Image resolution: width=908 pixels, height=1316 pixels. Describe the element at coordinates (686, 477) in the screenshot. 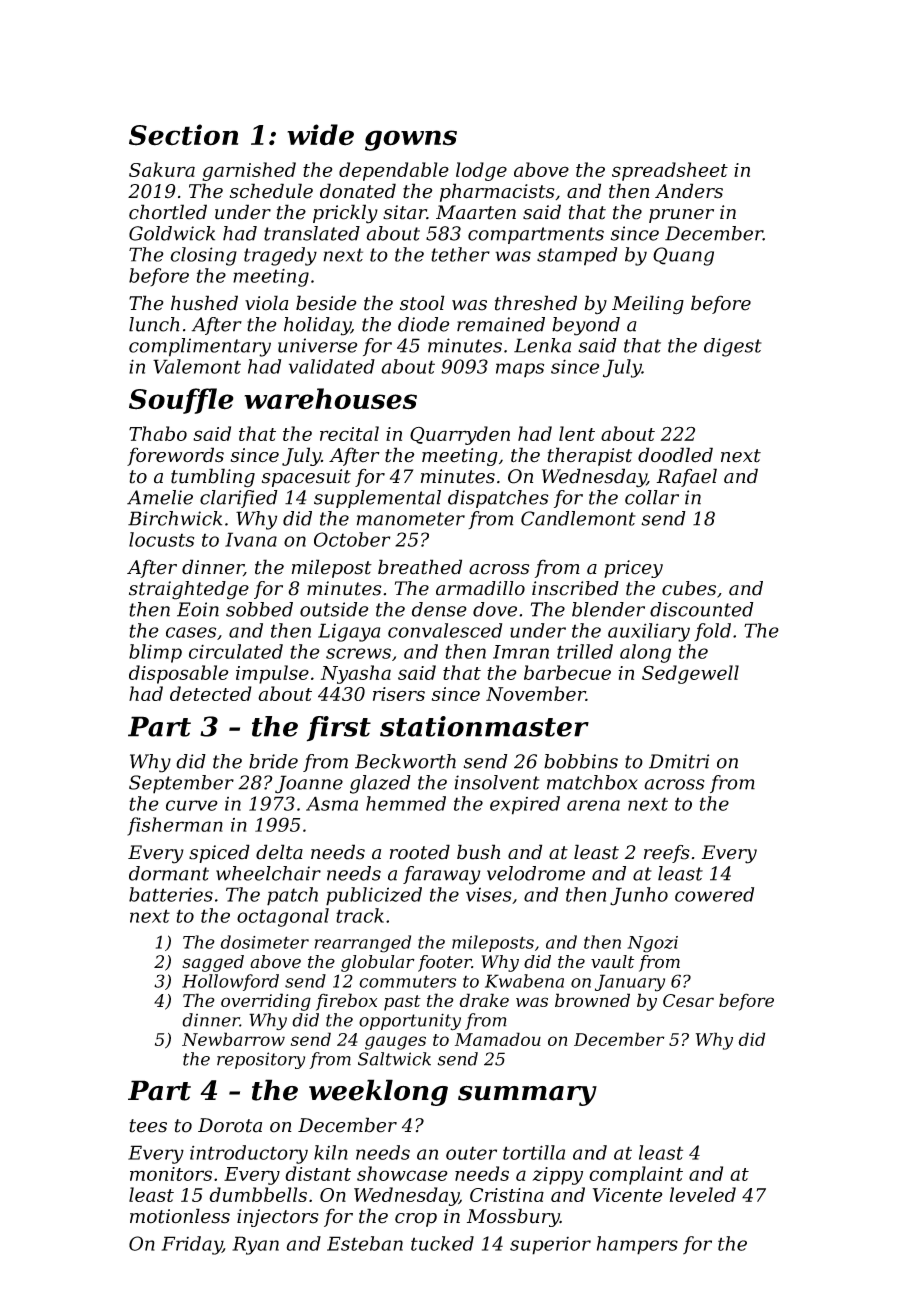

I see `Rafael` at that location.
